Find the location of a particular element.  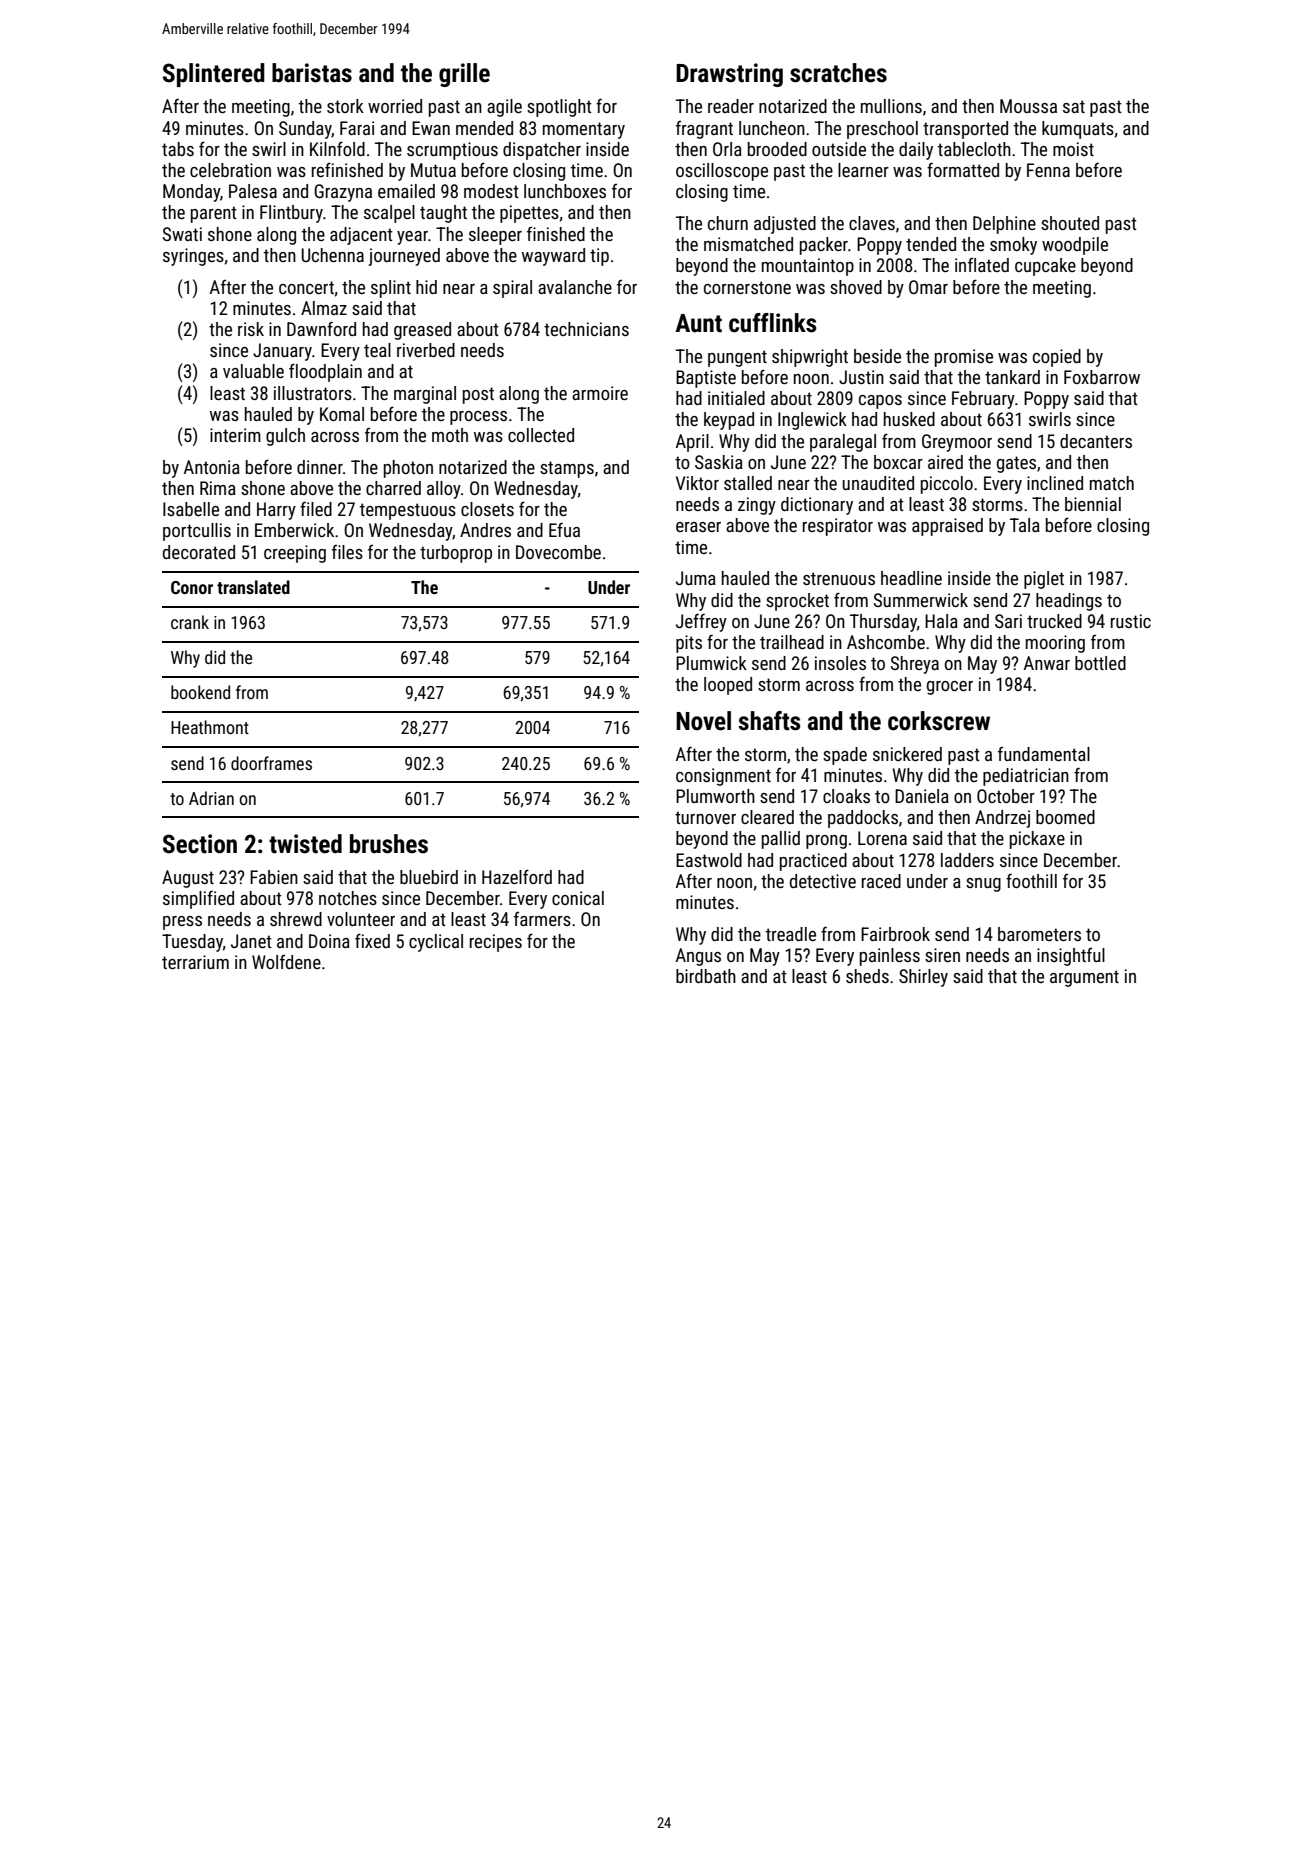

technicians is located at coordinates (586, 329).
